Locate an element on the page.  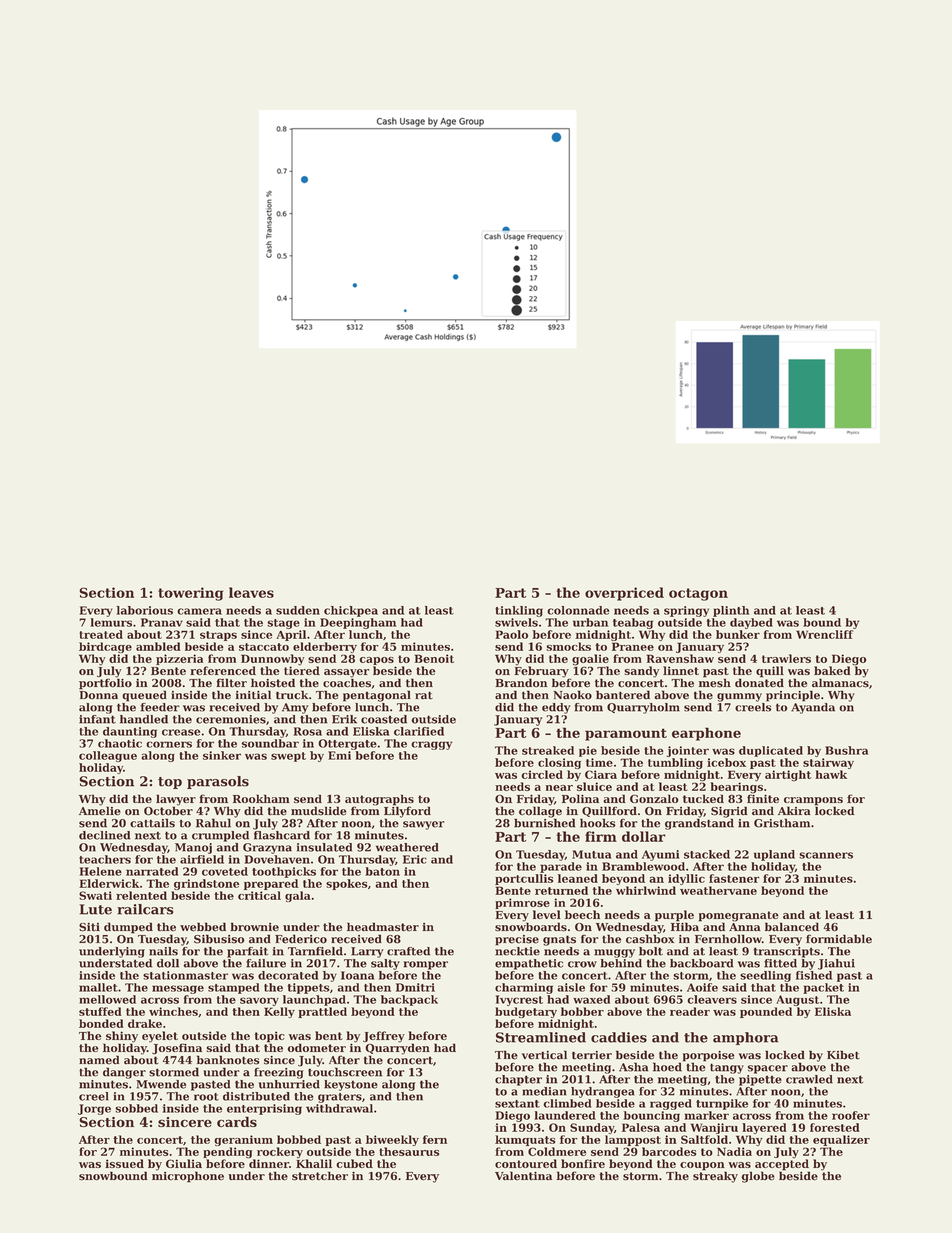
tinkling is located at coordinates (519, 611).
